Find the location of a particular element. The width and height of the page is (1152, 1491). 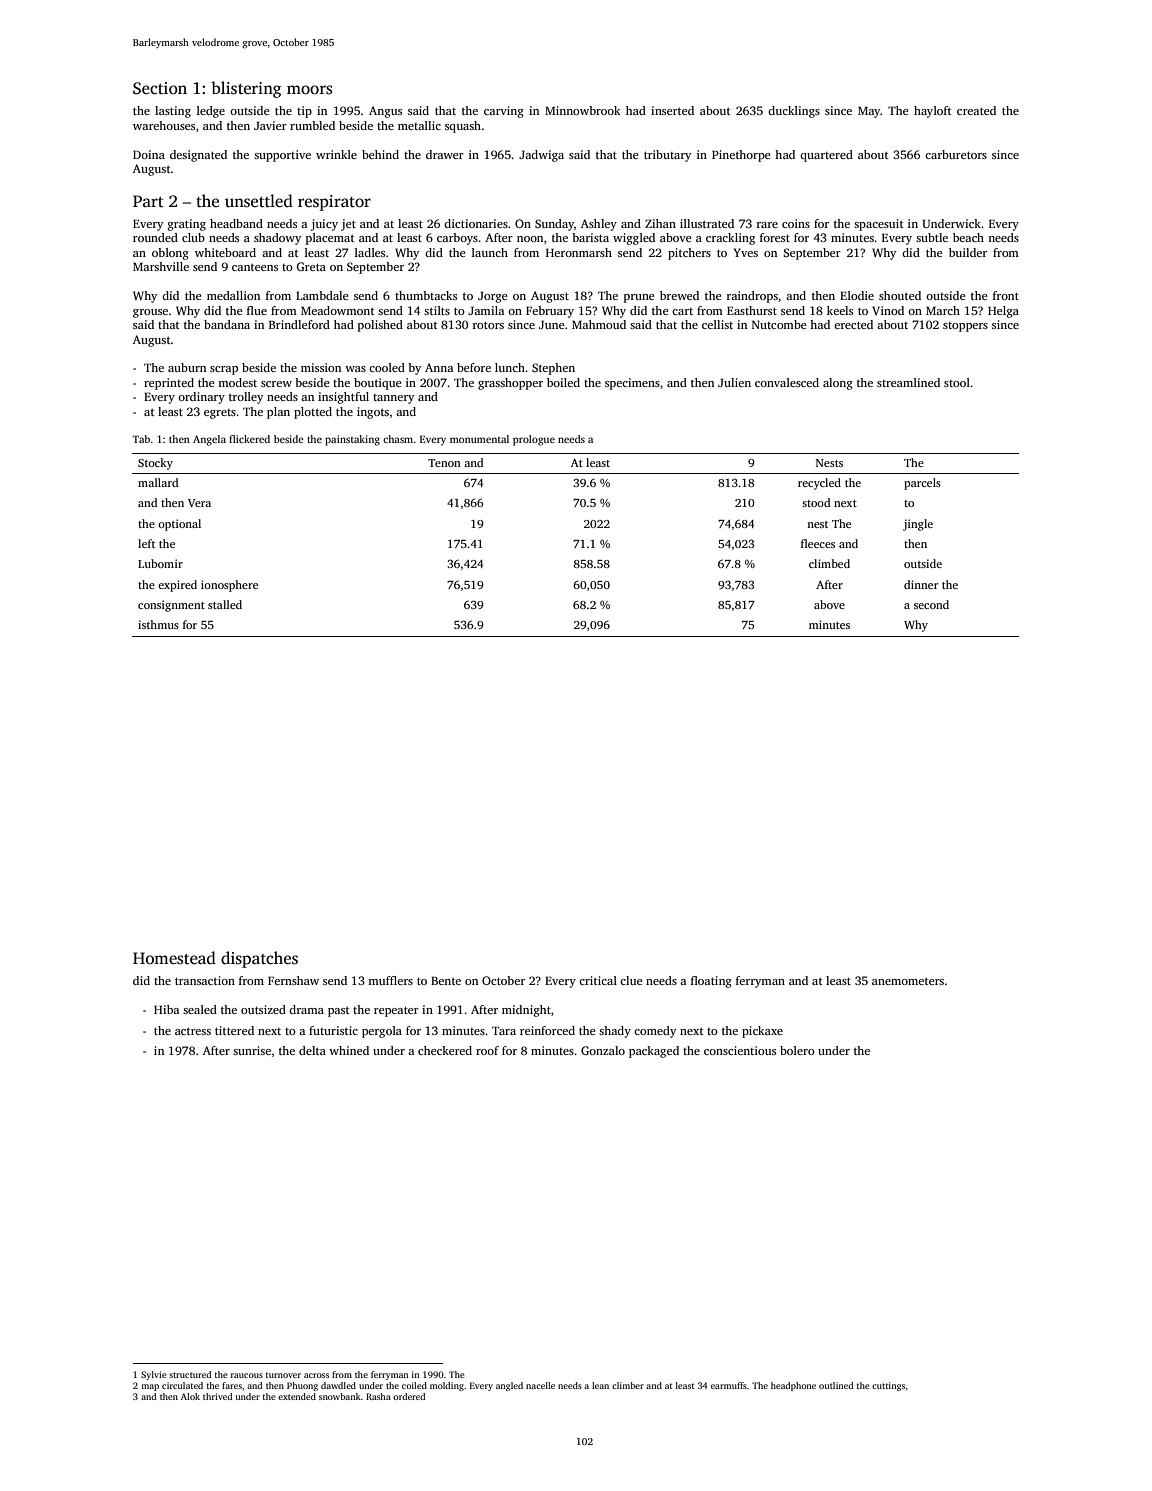

Minnowbrook is located at coordinates (583, 110).
